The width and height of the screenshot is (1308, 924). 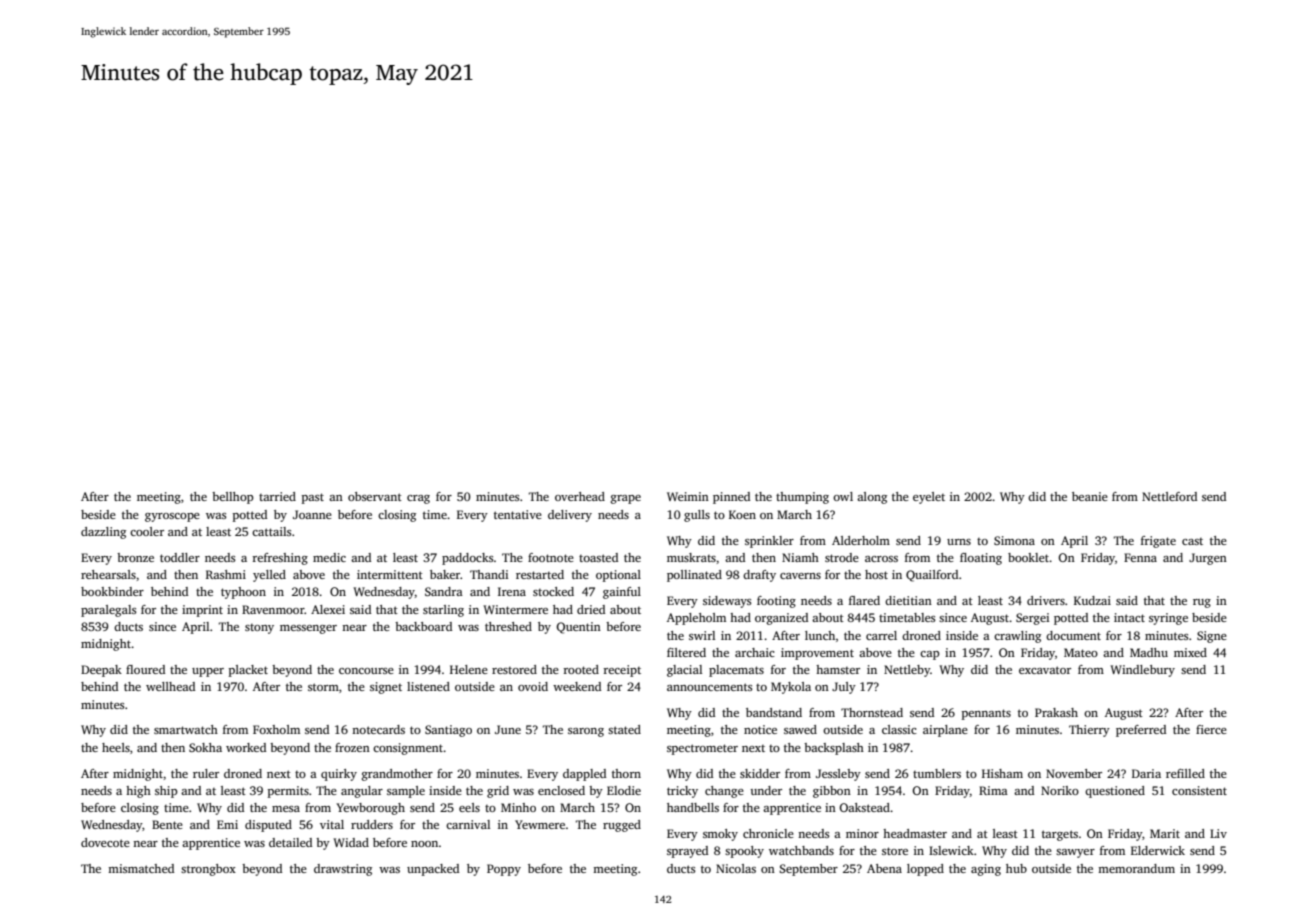 What do you see at coordinates (328, 609) in the screenshot?
I see `Alexei` at bounding box center [328, 609].
